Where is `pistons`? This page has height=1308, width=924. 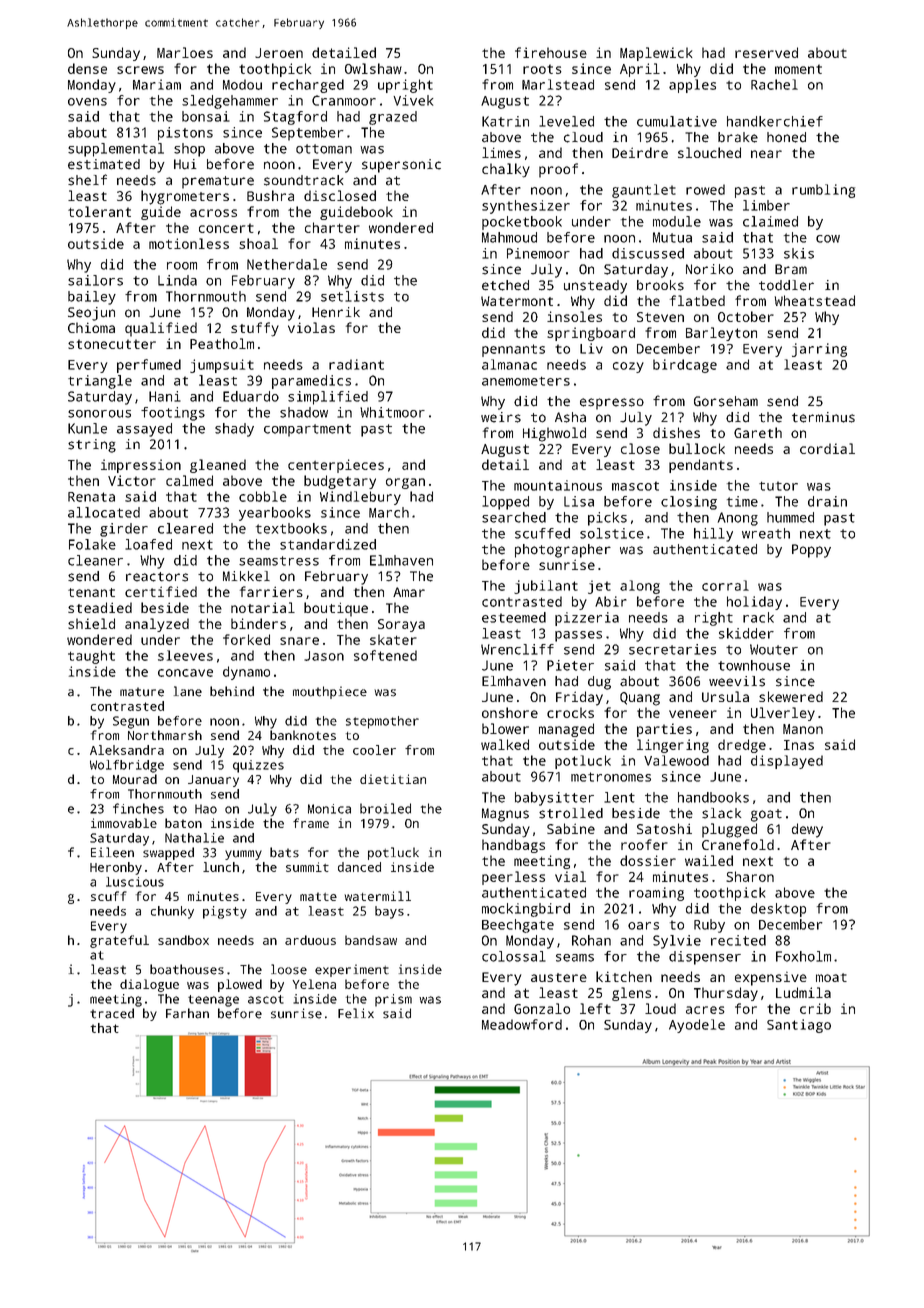
pistons is located at coordinates (185, 134).
